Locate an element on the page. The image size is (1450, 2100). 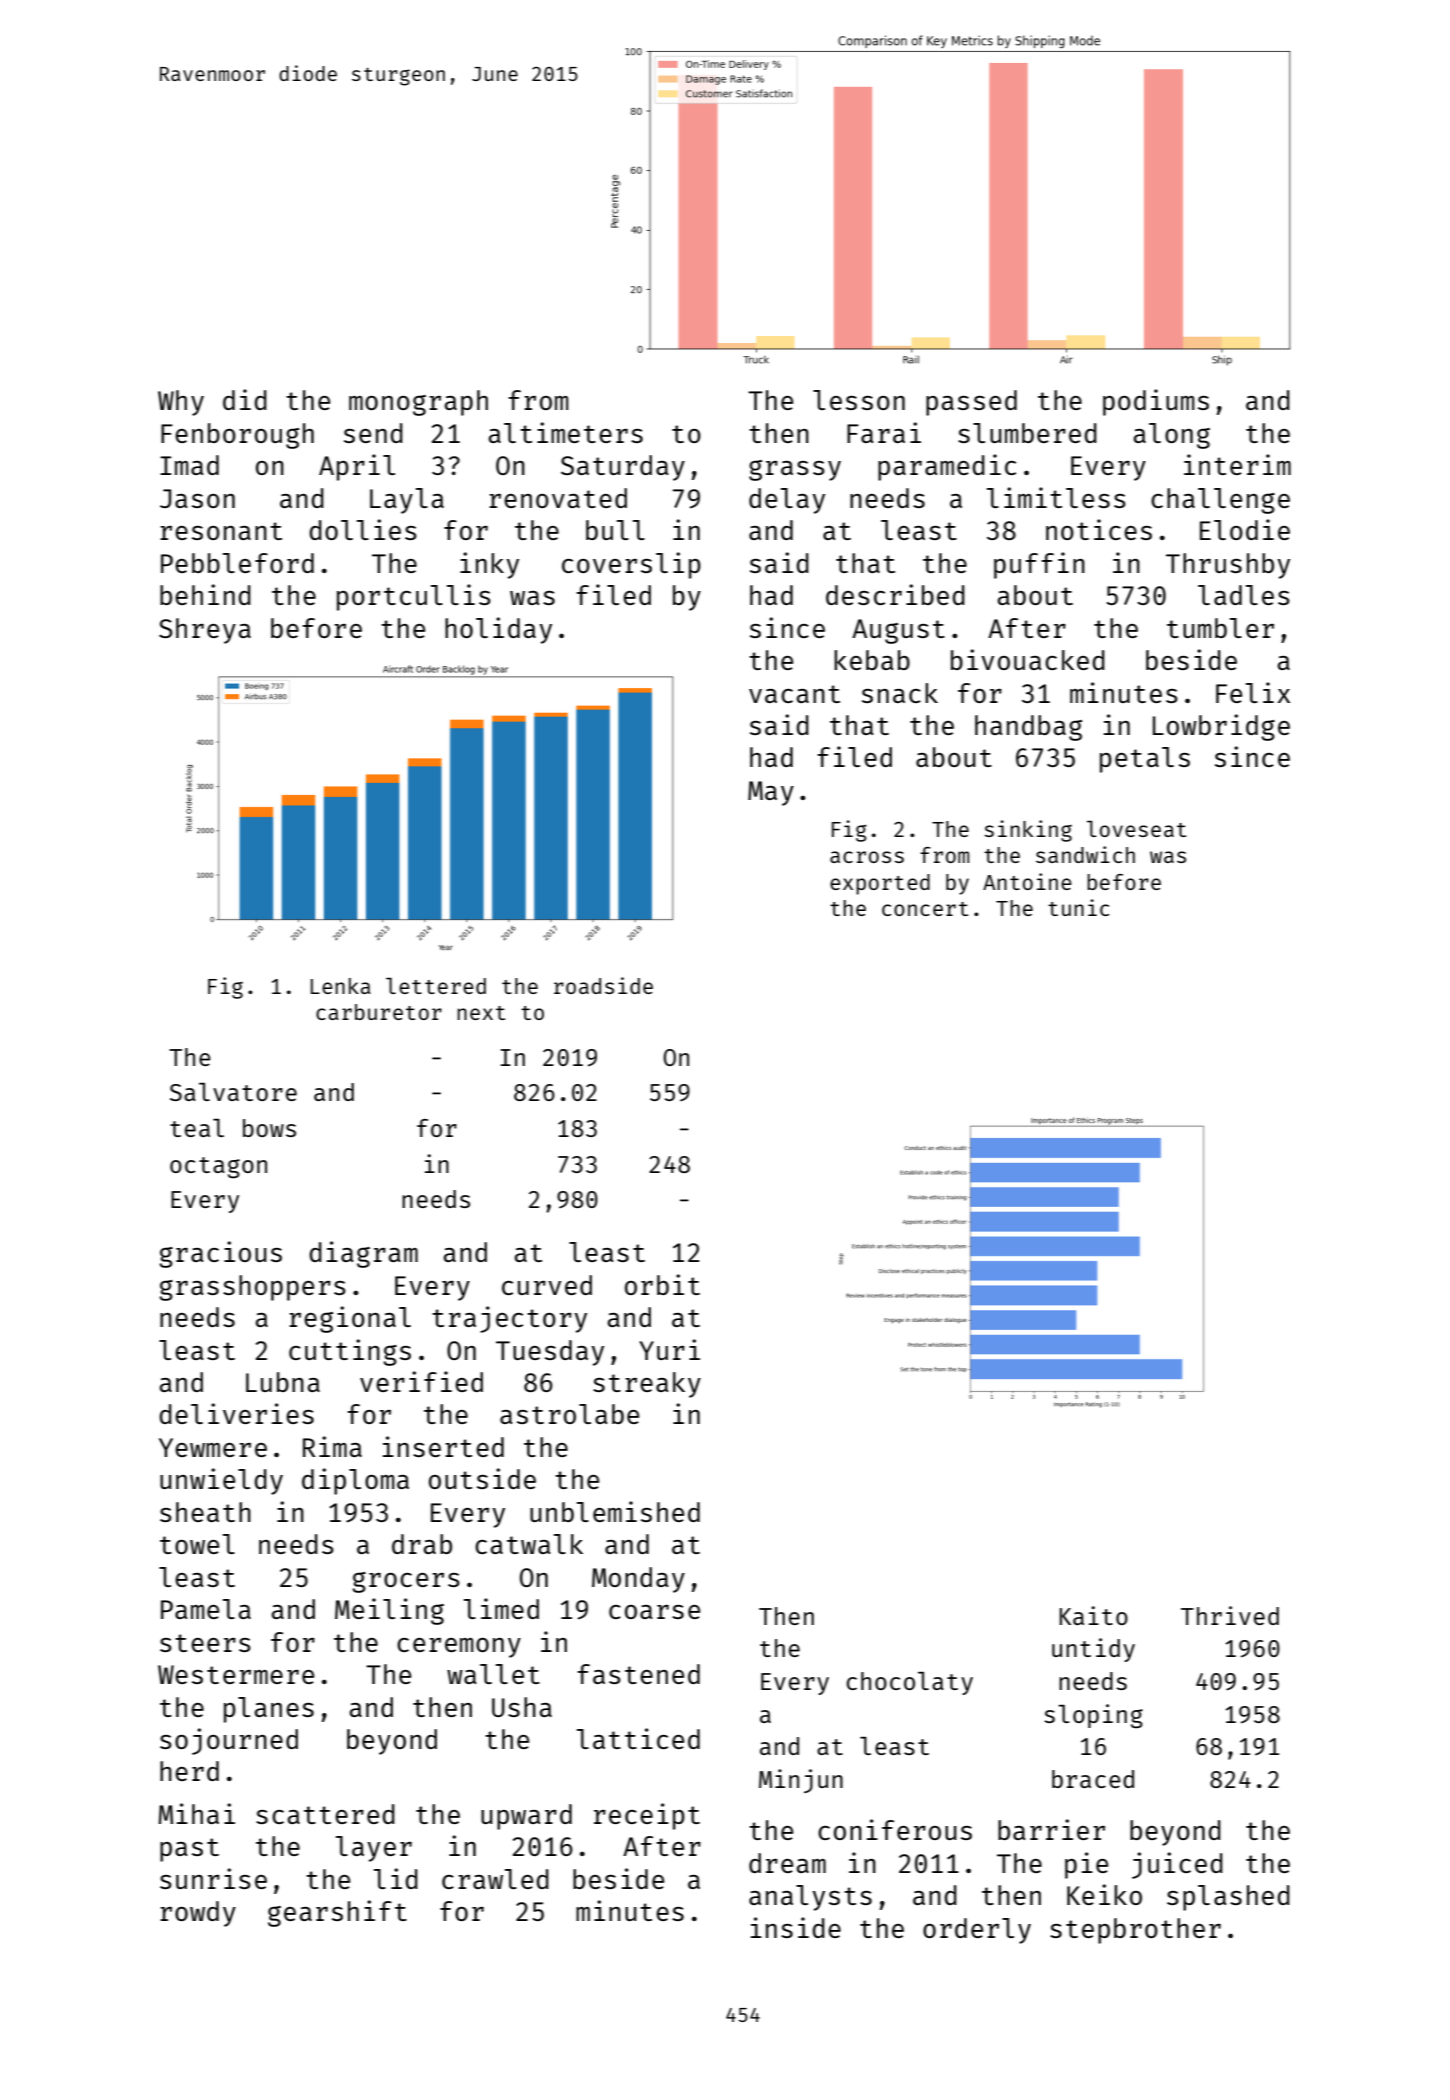
bivouacked is located at coordinates (1028, 659).
